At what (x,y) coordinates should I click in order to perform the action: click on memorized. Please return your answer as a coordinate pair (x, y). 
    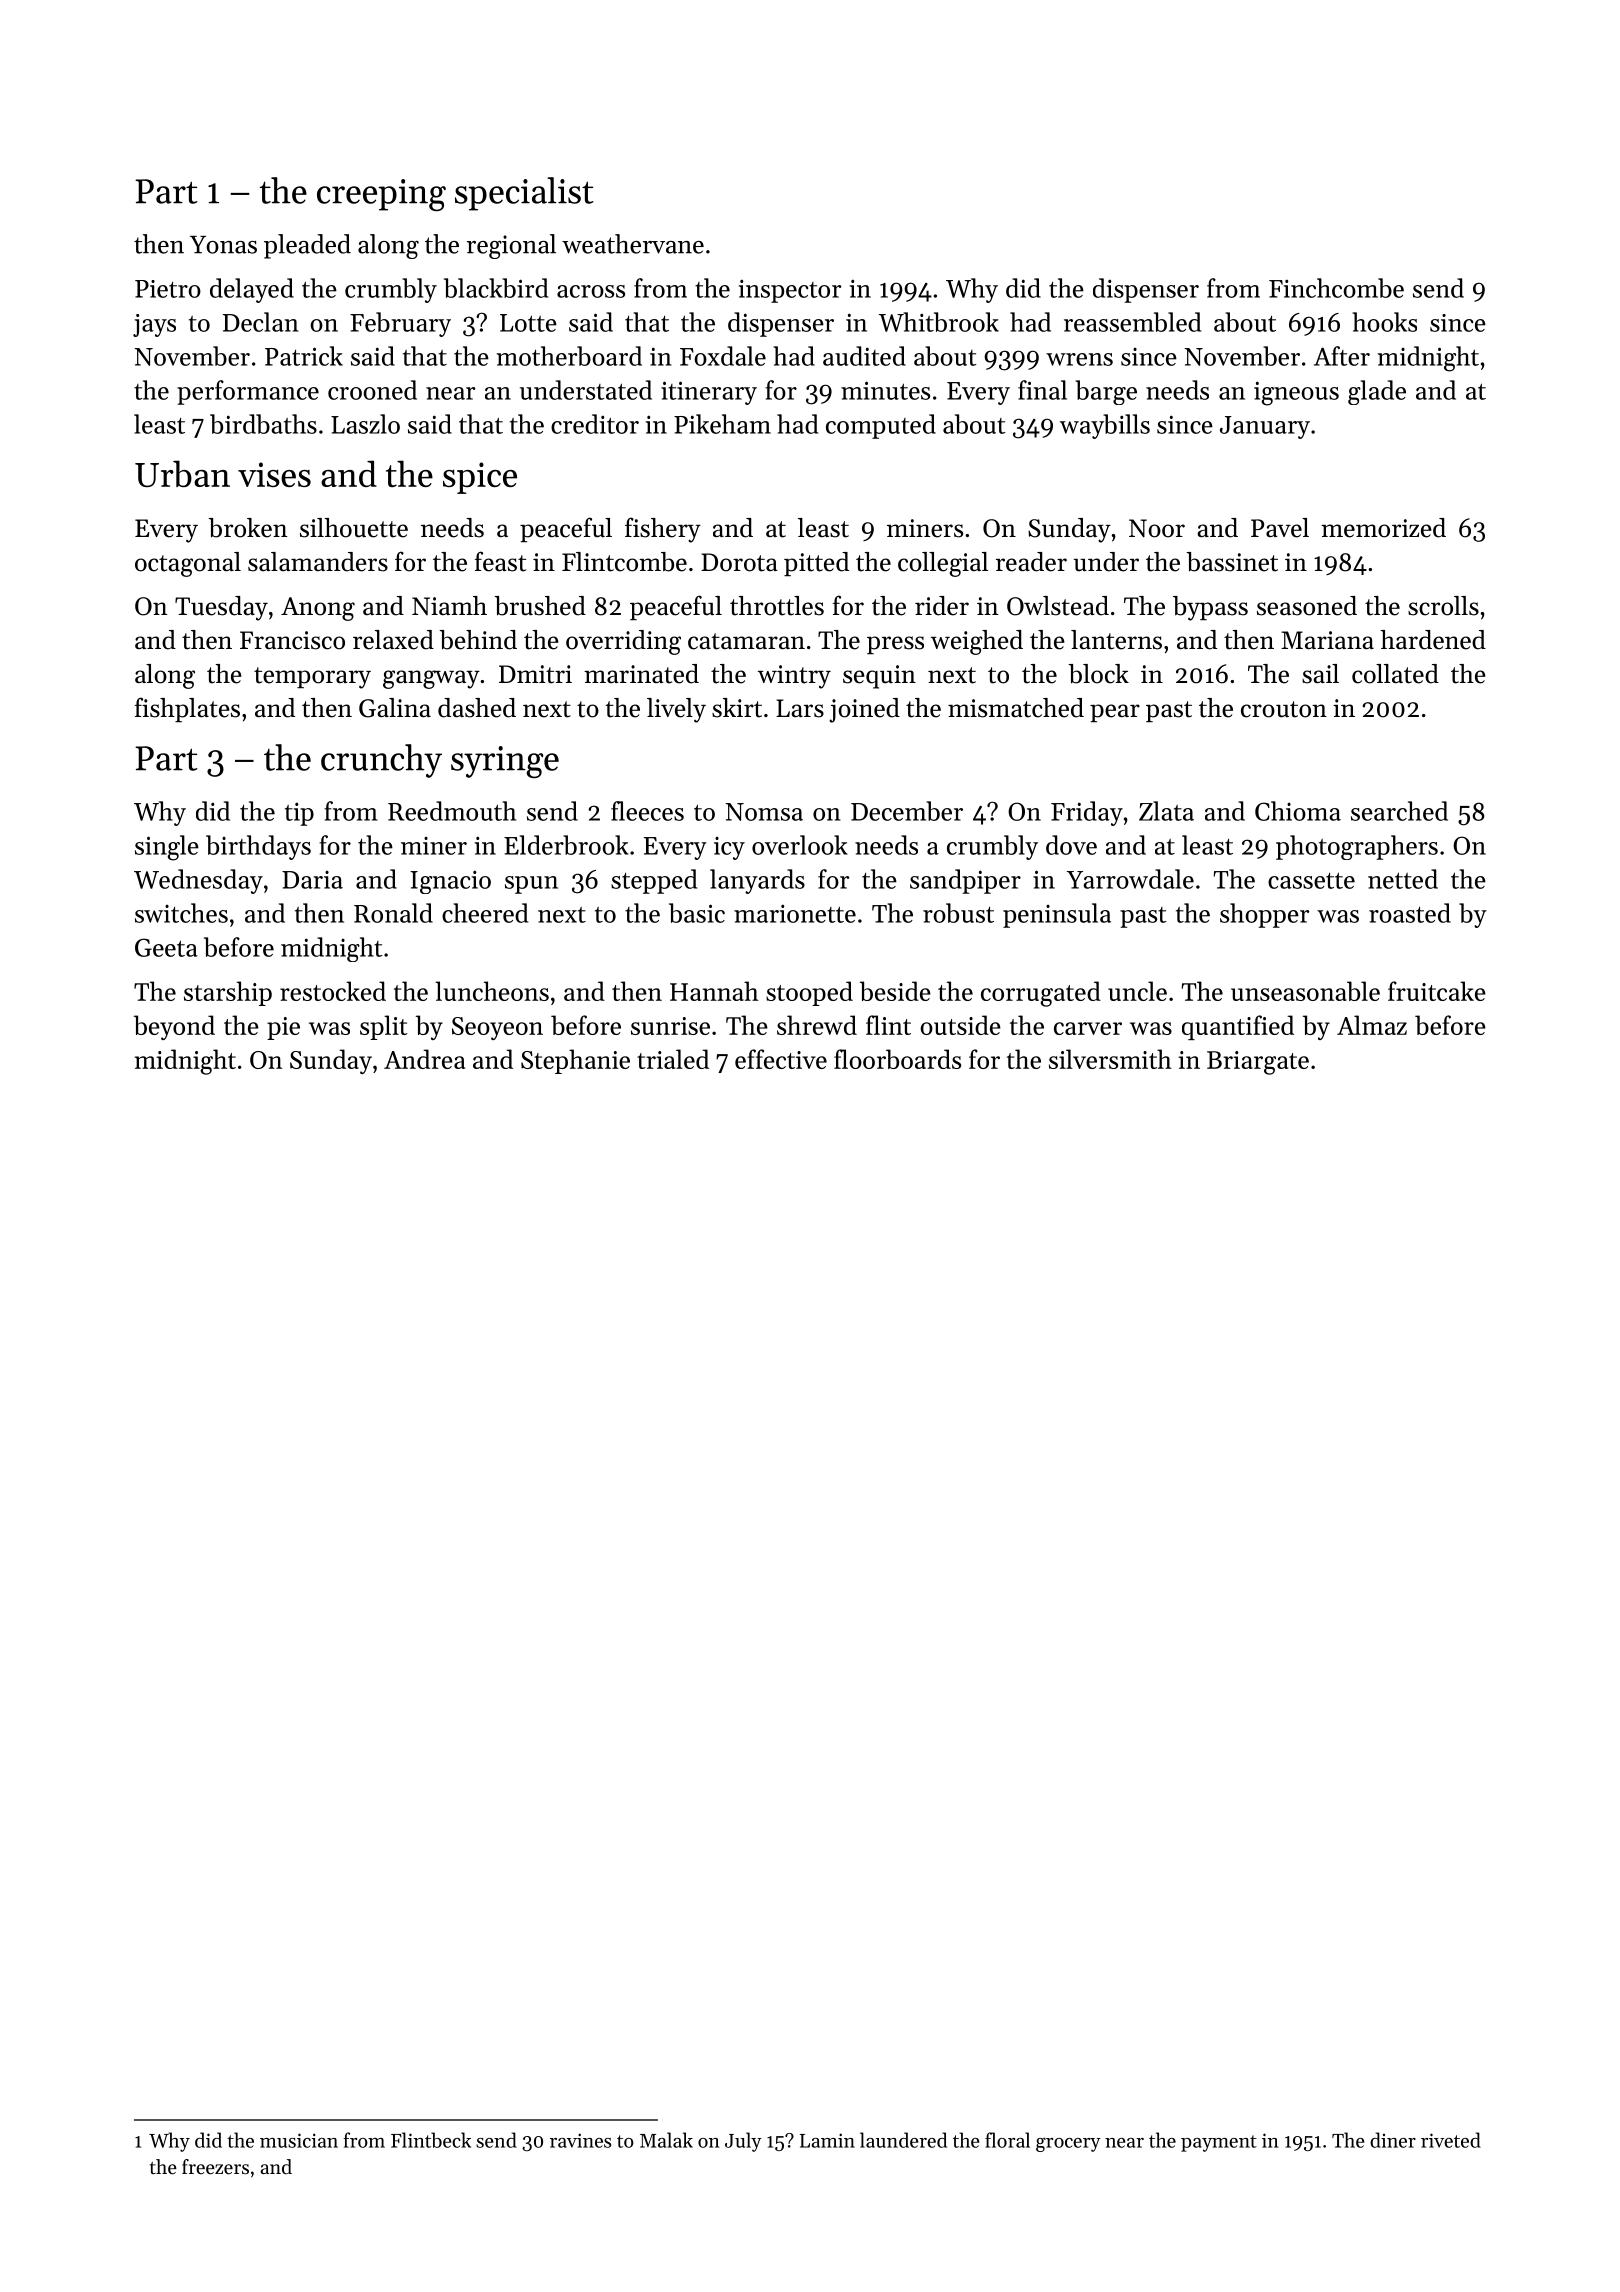
    Looking at the image, I should click on (1383, 528).
